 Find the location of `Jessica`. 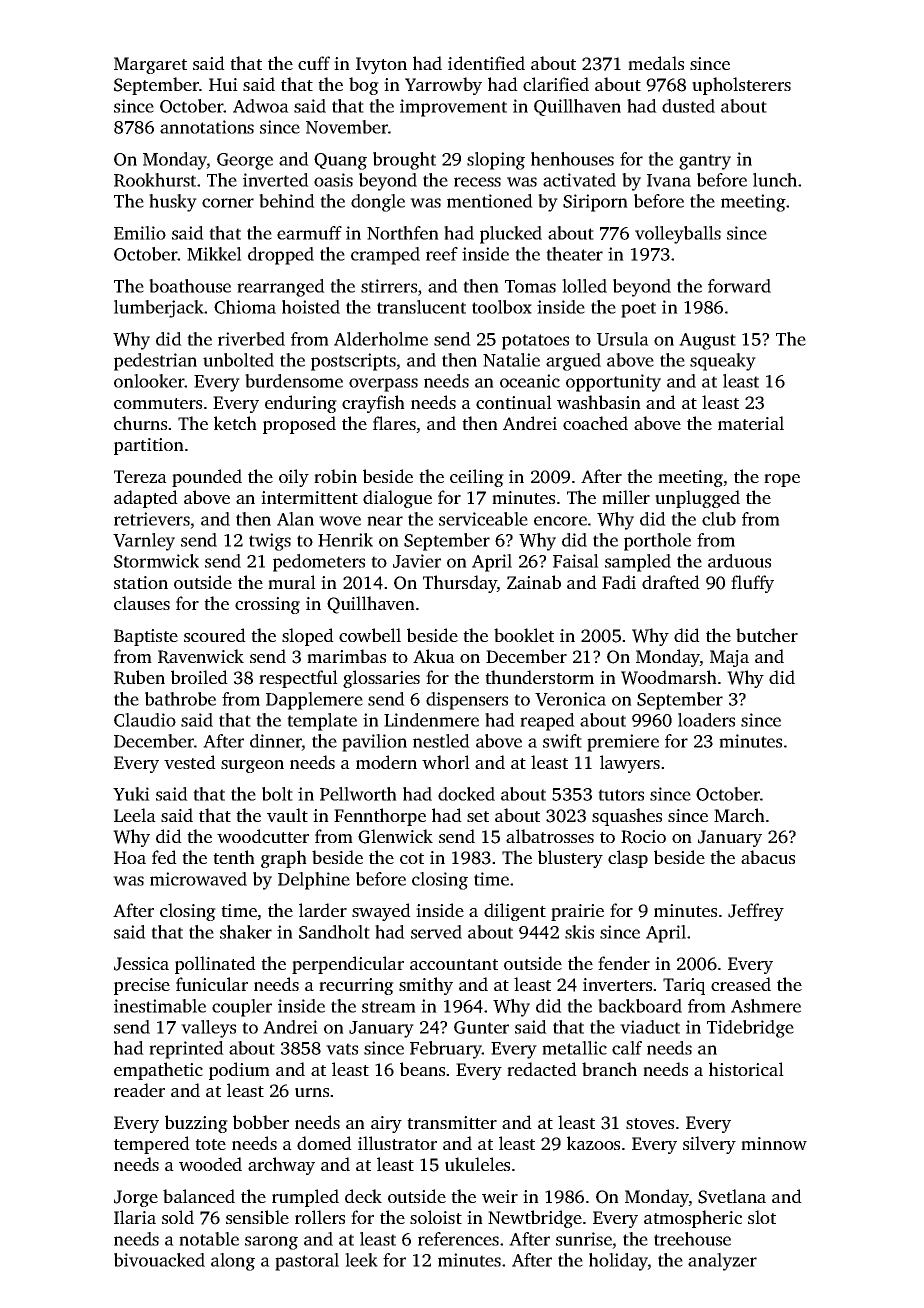

Jessica is located at coordinates (141, 964).
